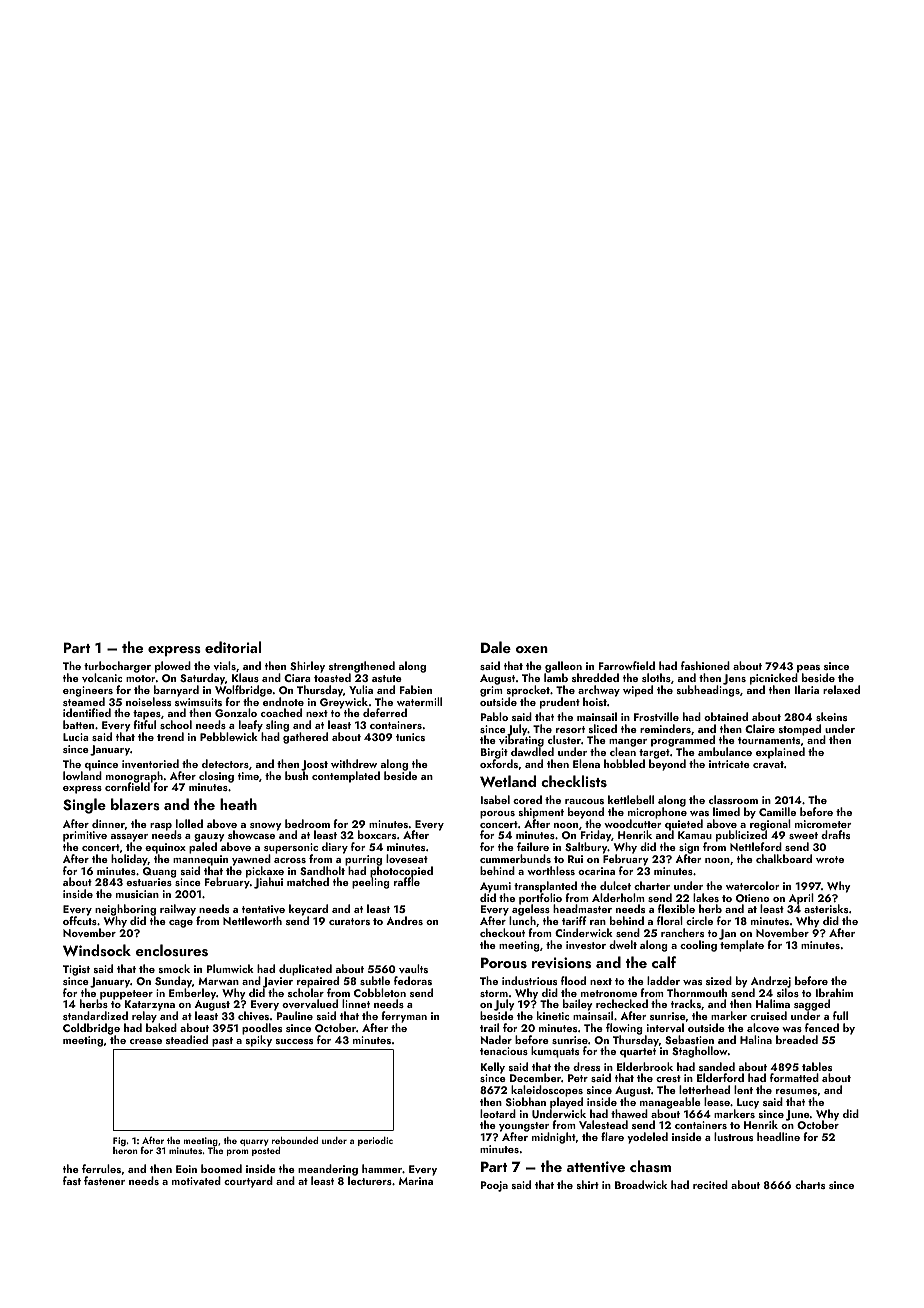 The width and height of the screenshot is (924, 1308). I want to click on sprocket, so click(528, 691).
